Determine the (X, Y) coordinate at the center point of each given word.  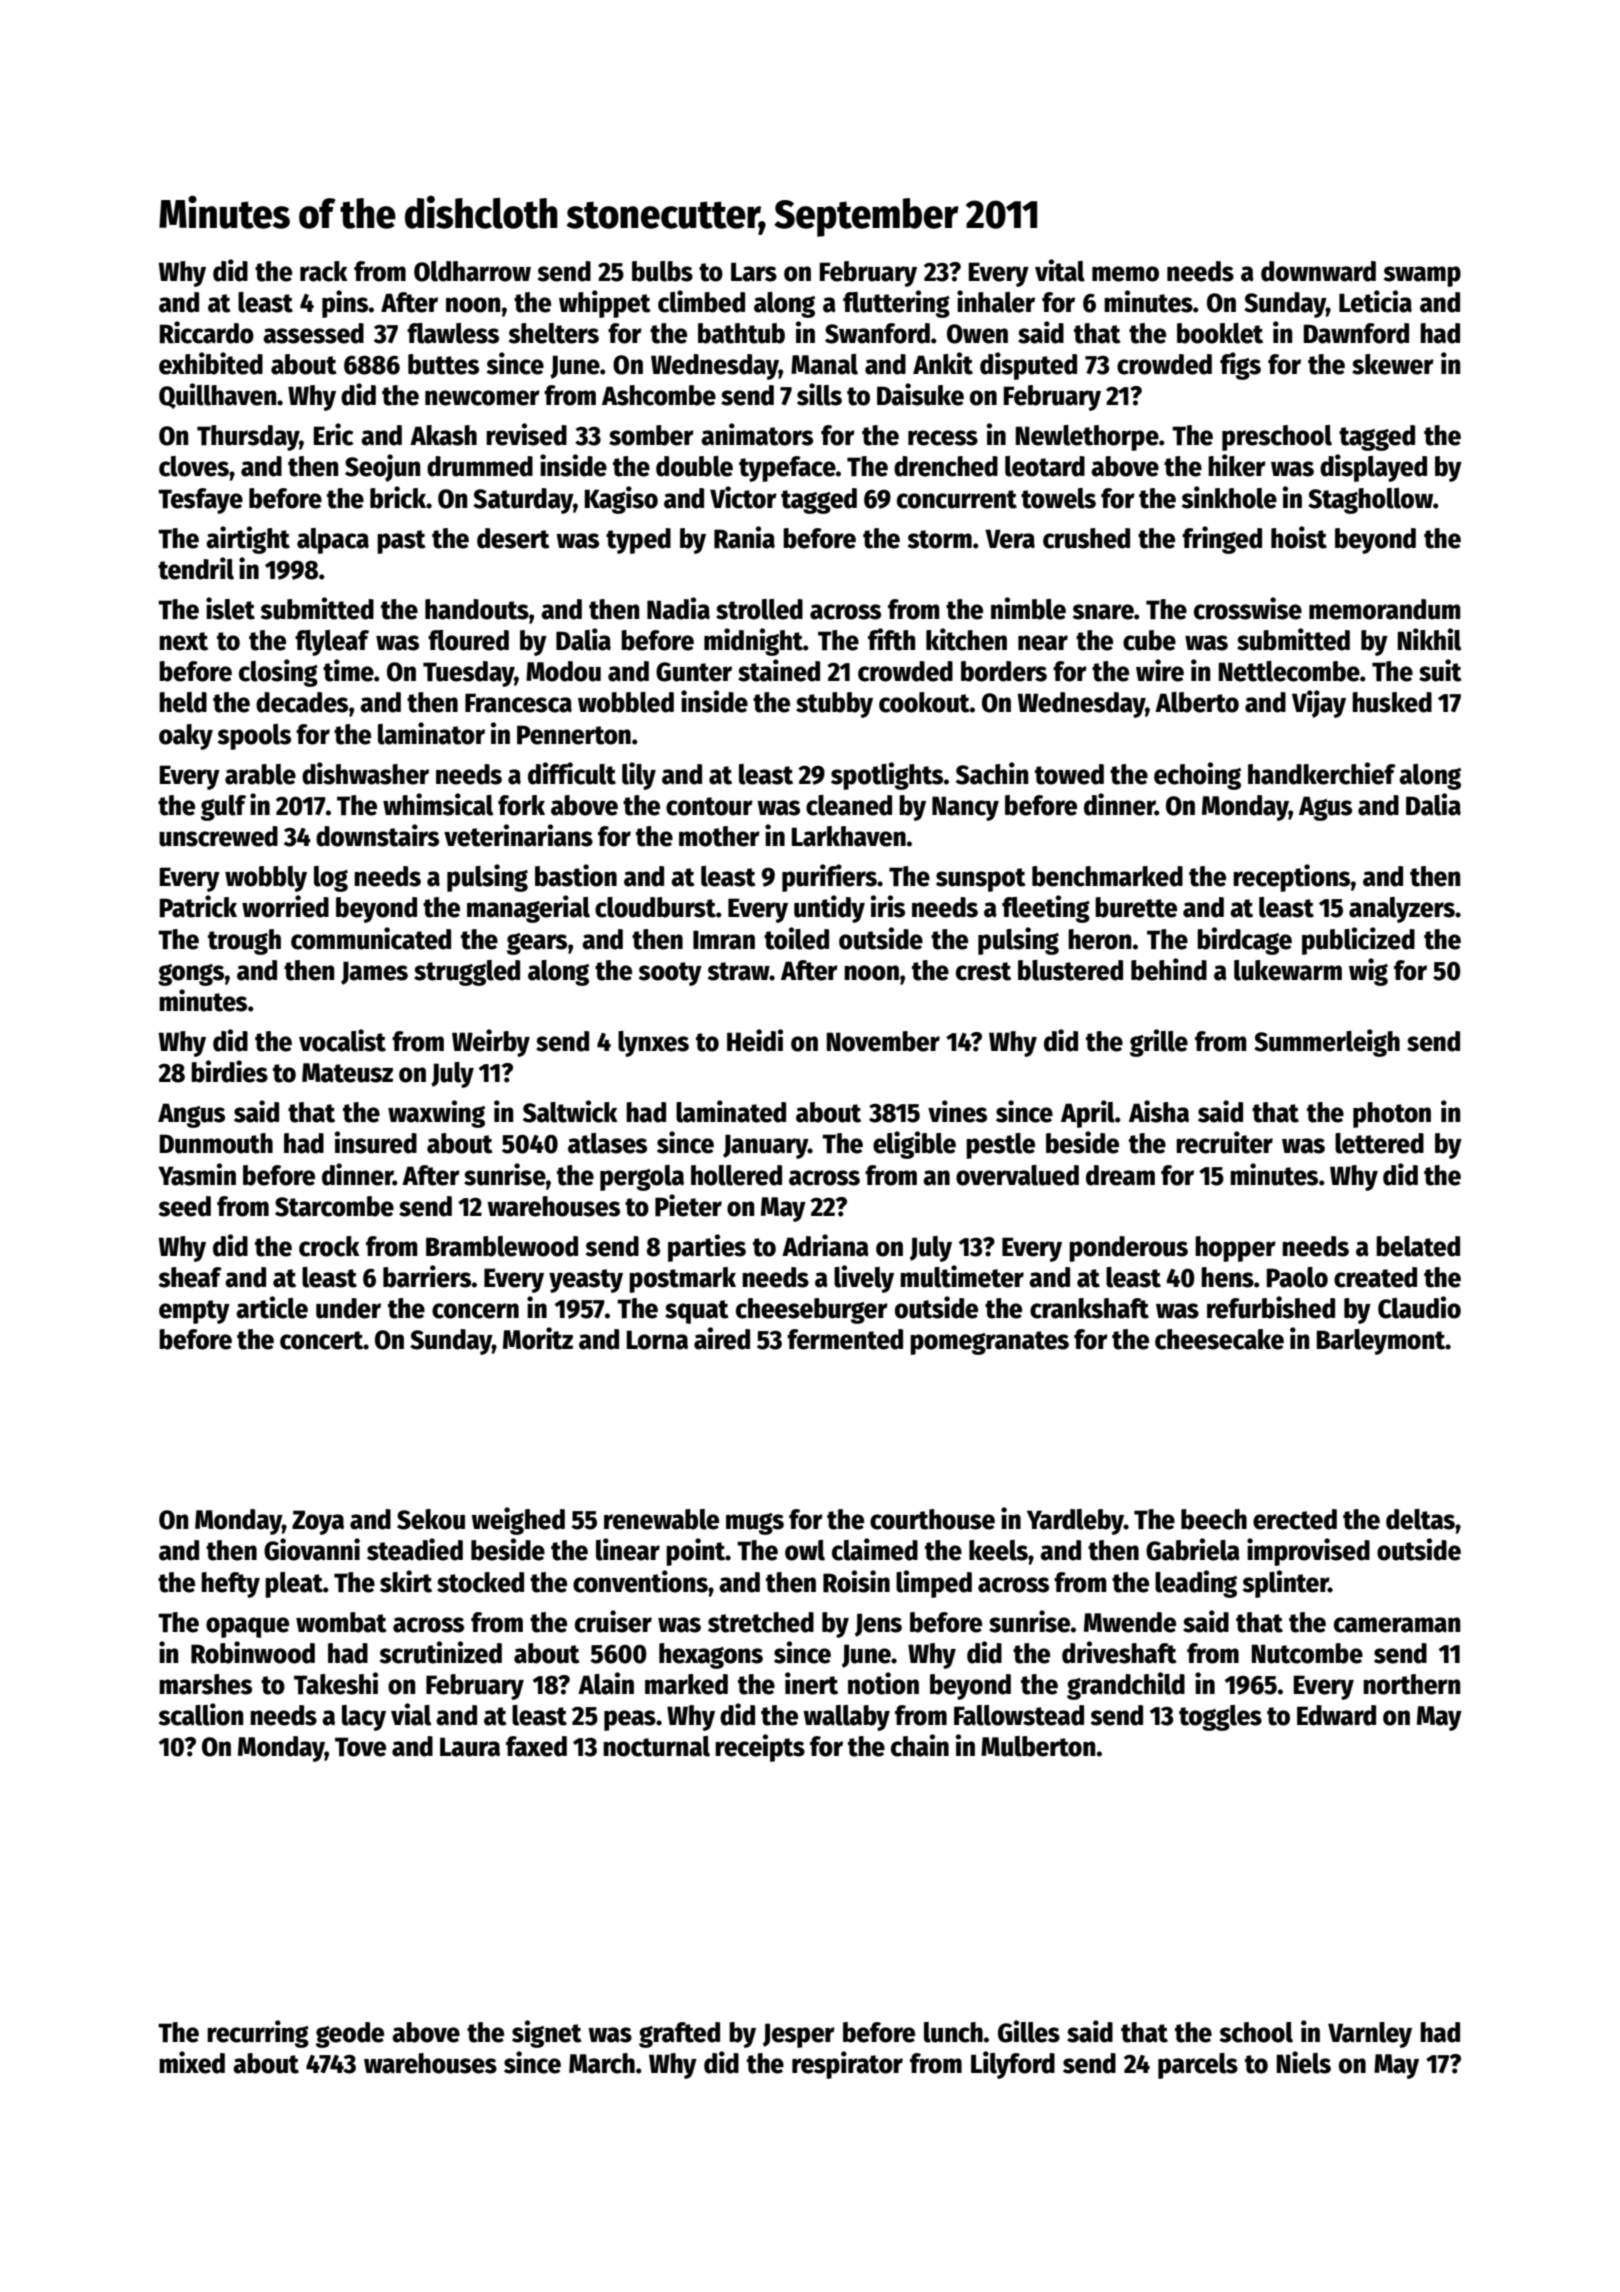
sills (819, 394)
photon (1392, 1115)
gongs (191, 975)
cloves (194, 466)
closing (278, 673)
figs (1240, 366)
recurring (258, 2034)
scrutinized (441, 1652)
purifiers (829, 878)
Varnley (1370, 2035)
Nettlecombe (1289, 671)
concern (475, 1311)
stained (779, 670)
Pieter (688, 1205)
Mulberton (1038, 1746)
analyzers (1402, 910)
